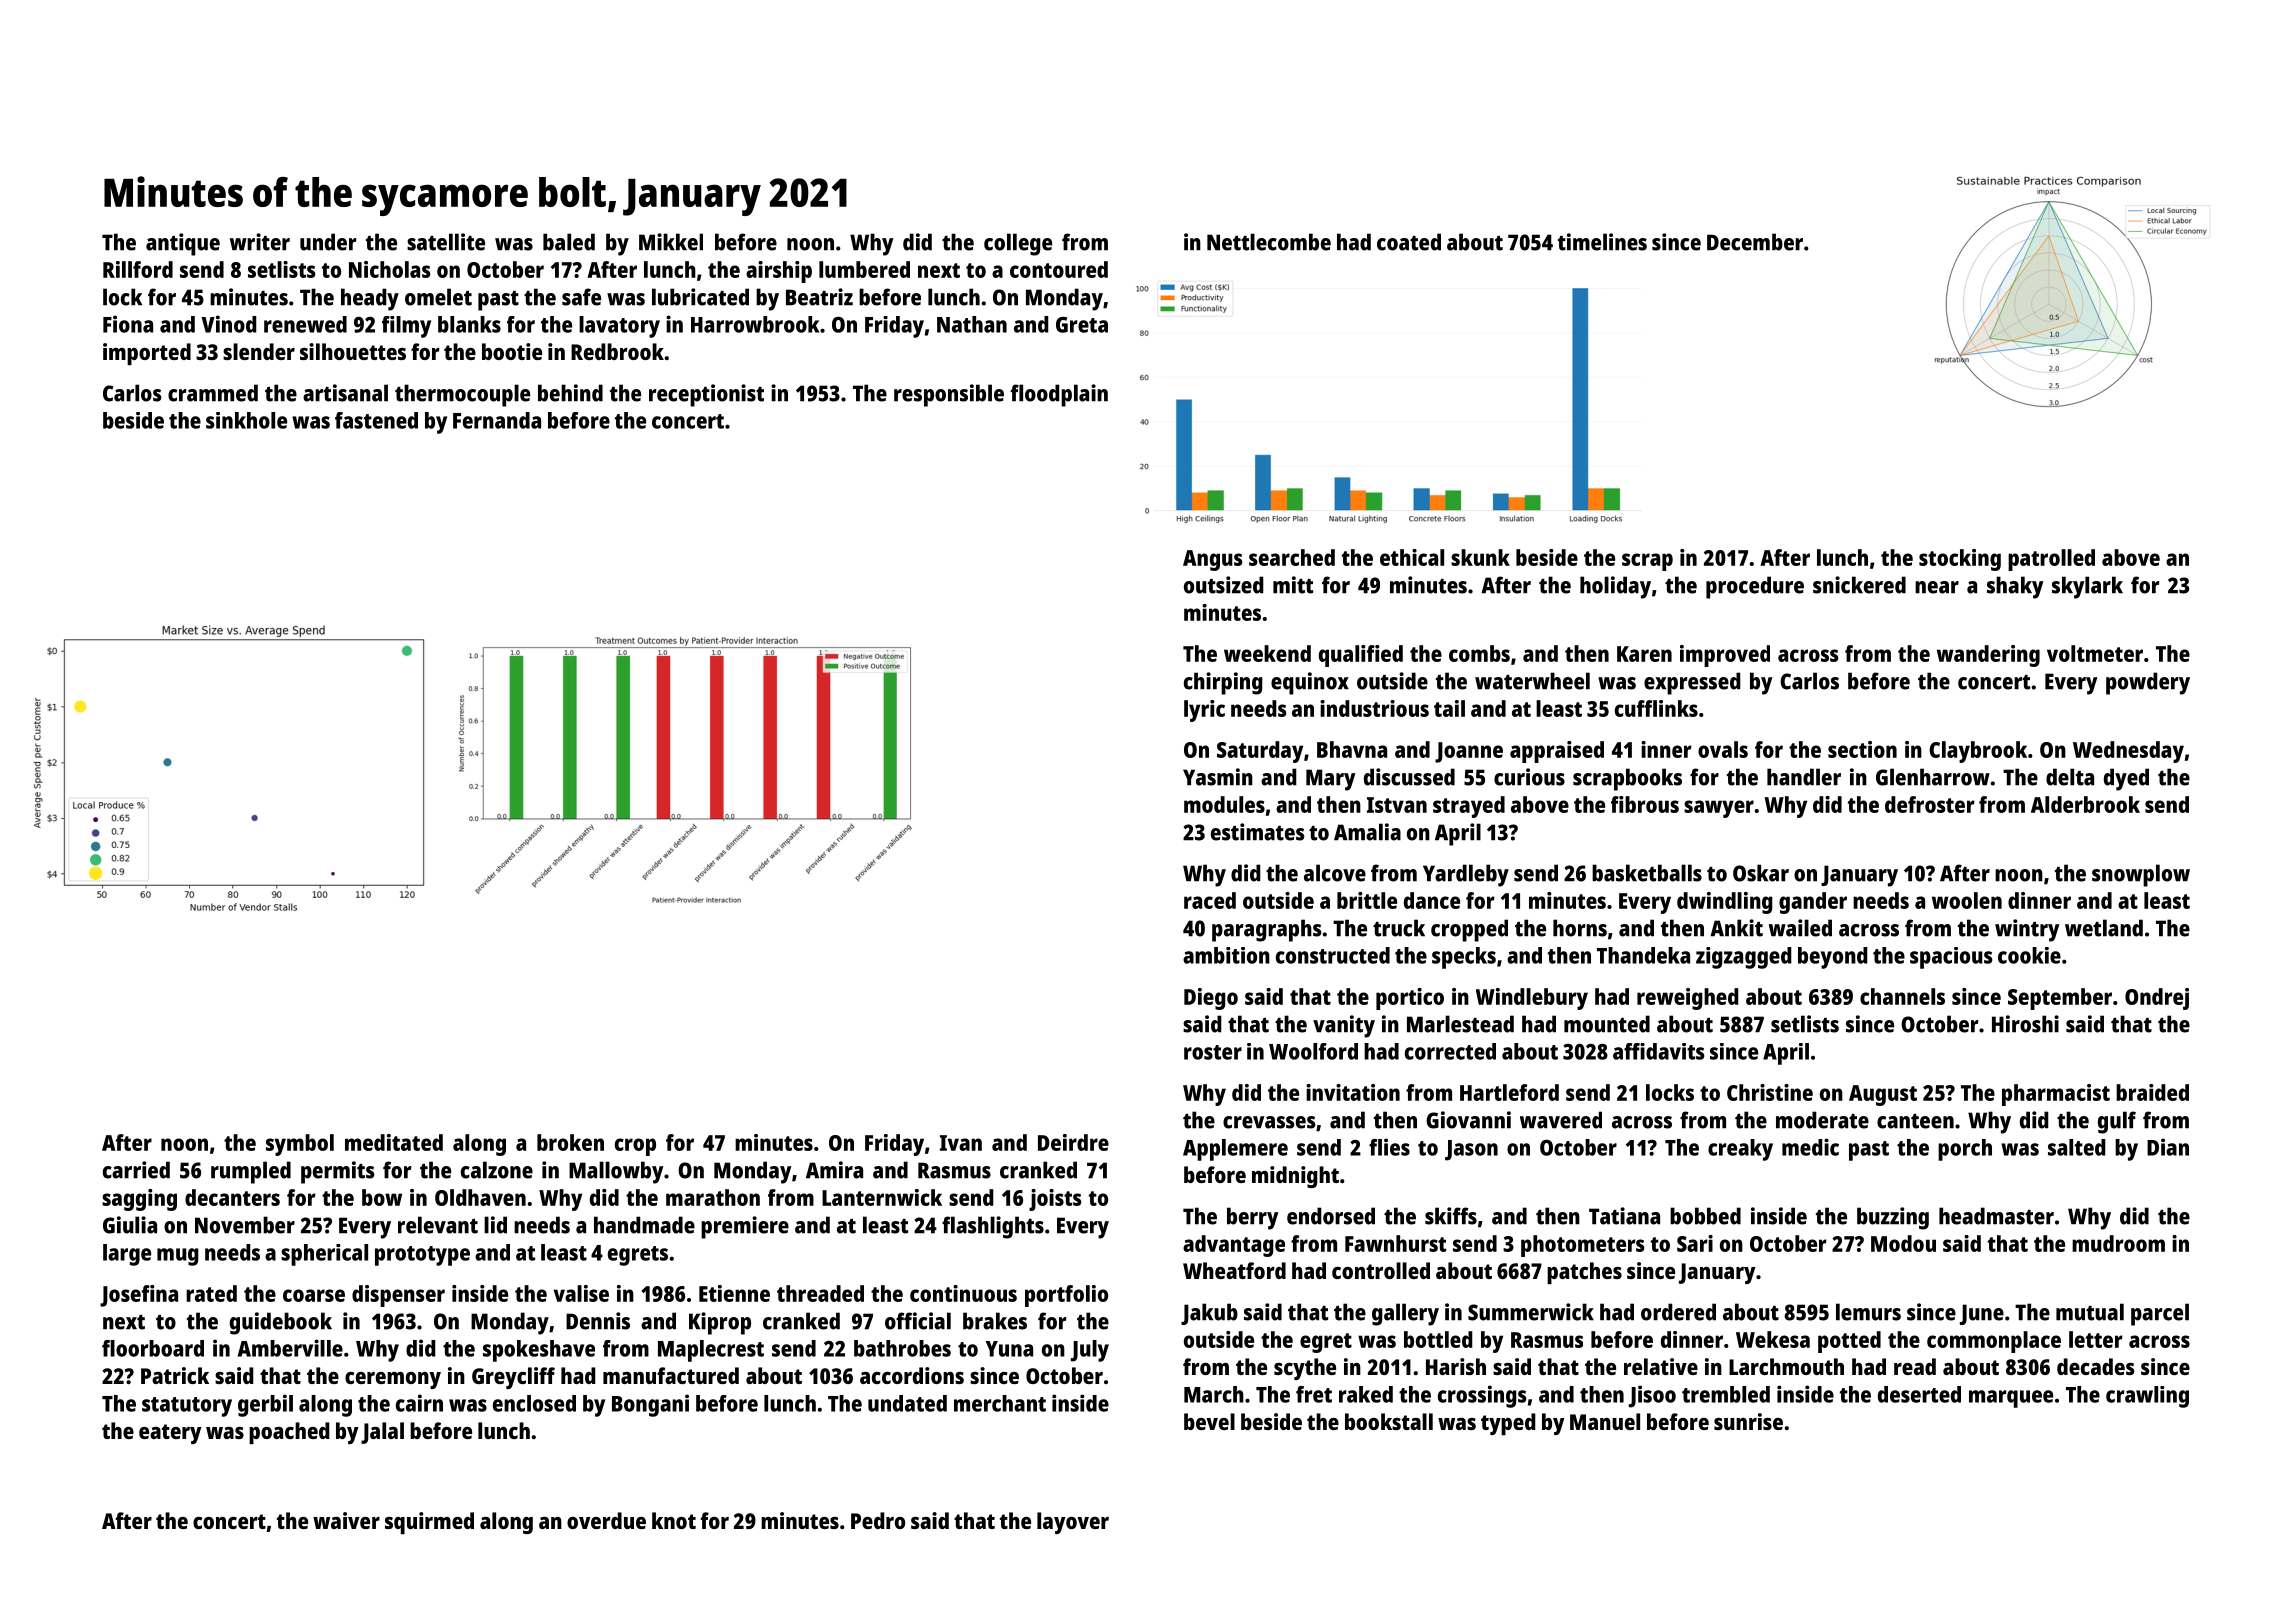 The image size is (2292, 1620). Describe the element at coordinates (1211, 999) in the document. I see `Diego` at that location.
